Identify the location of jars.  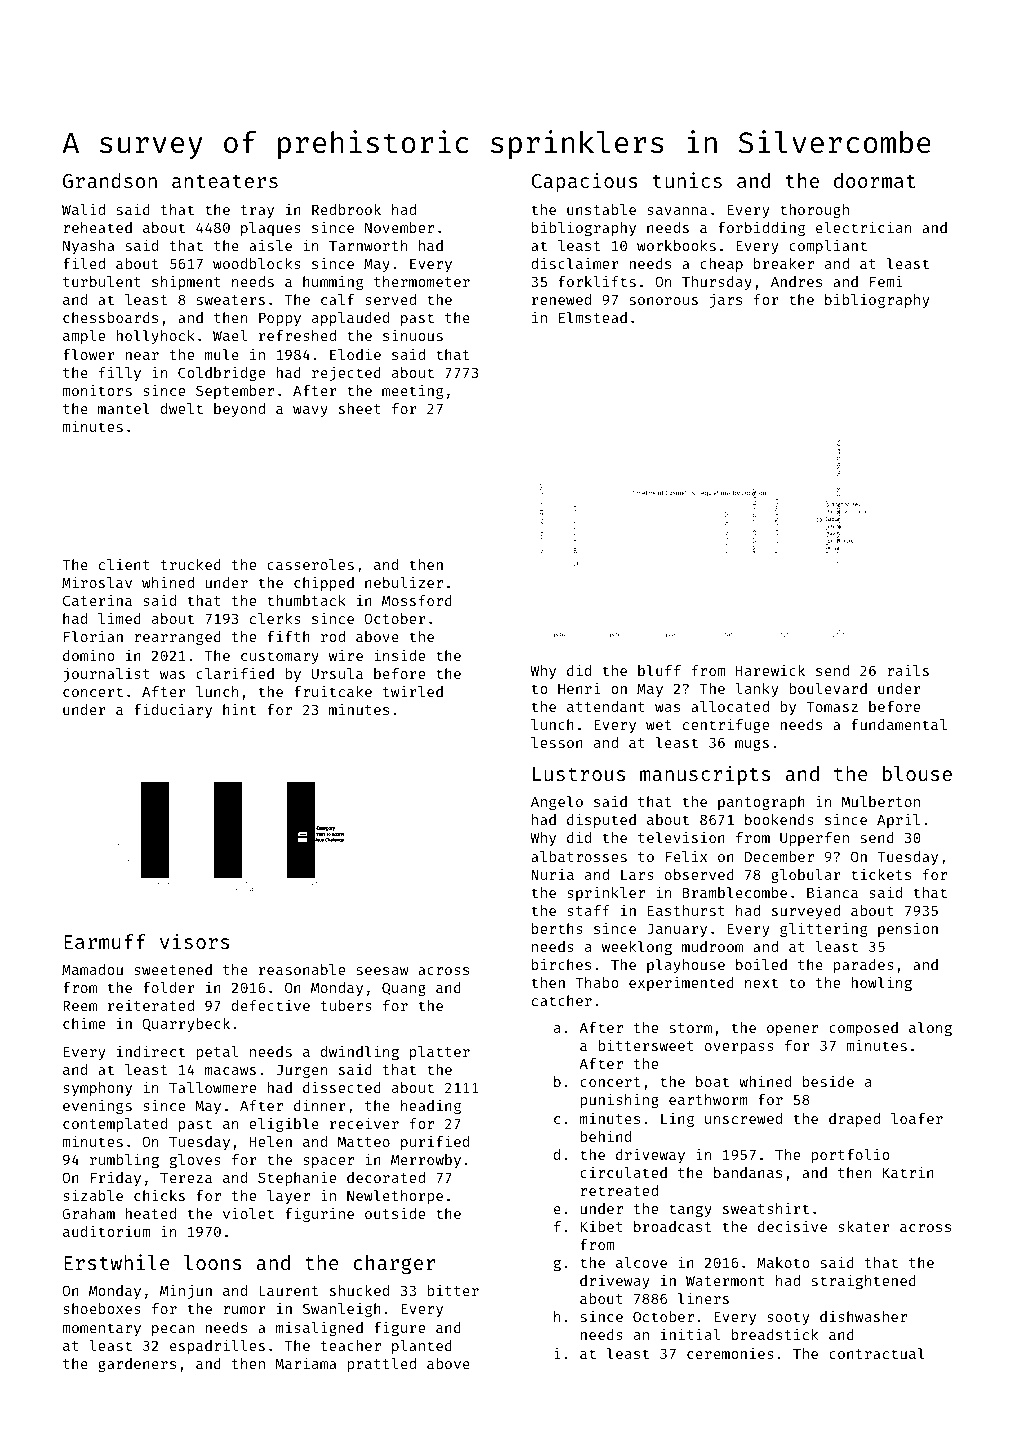
(726, 300).
